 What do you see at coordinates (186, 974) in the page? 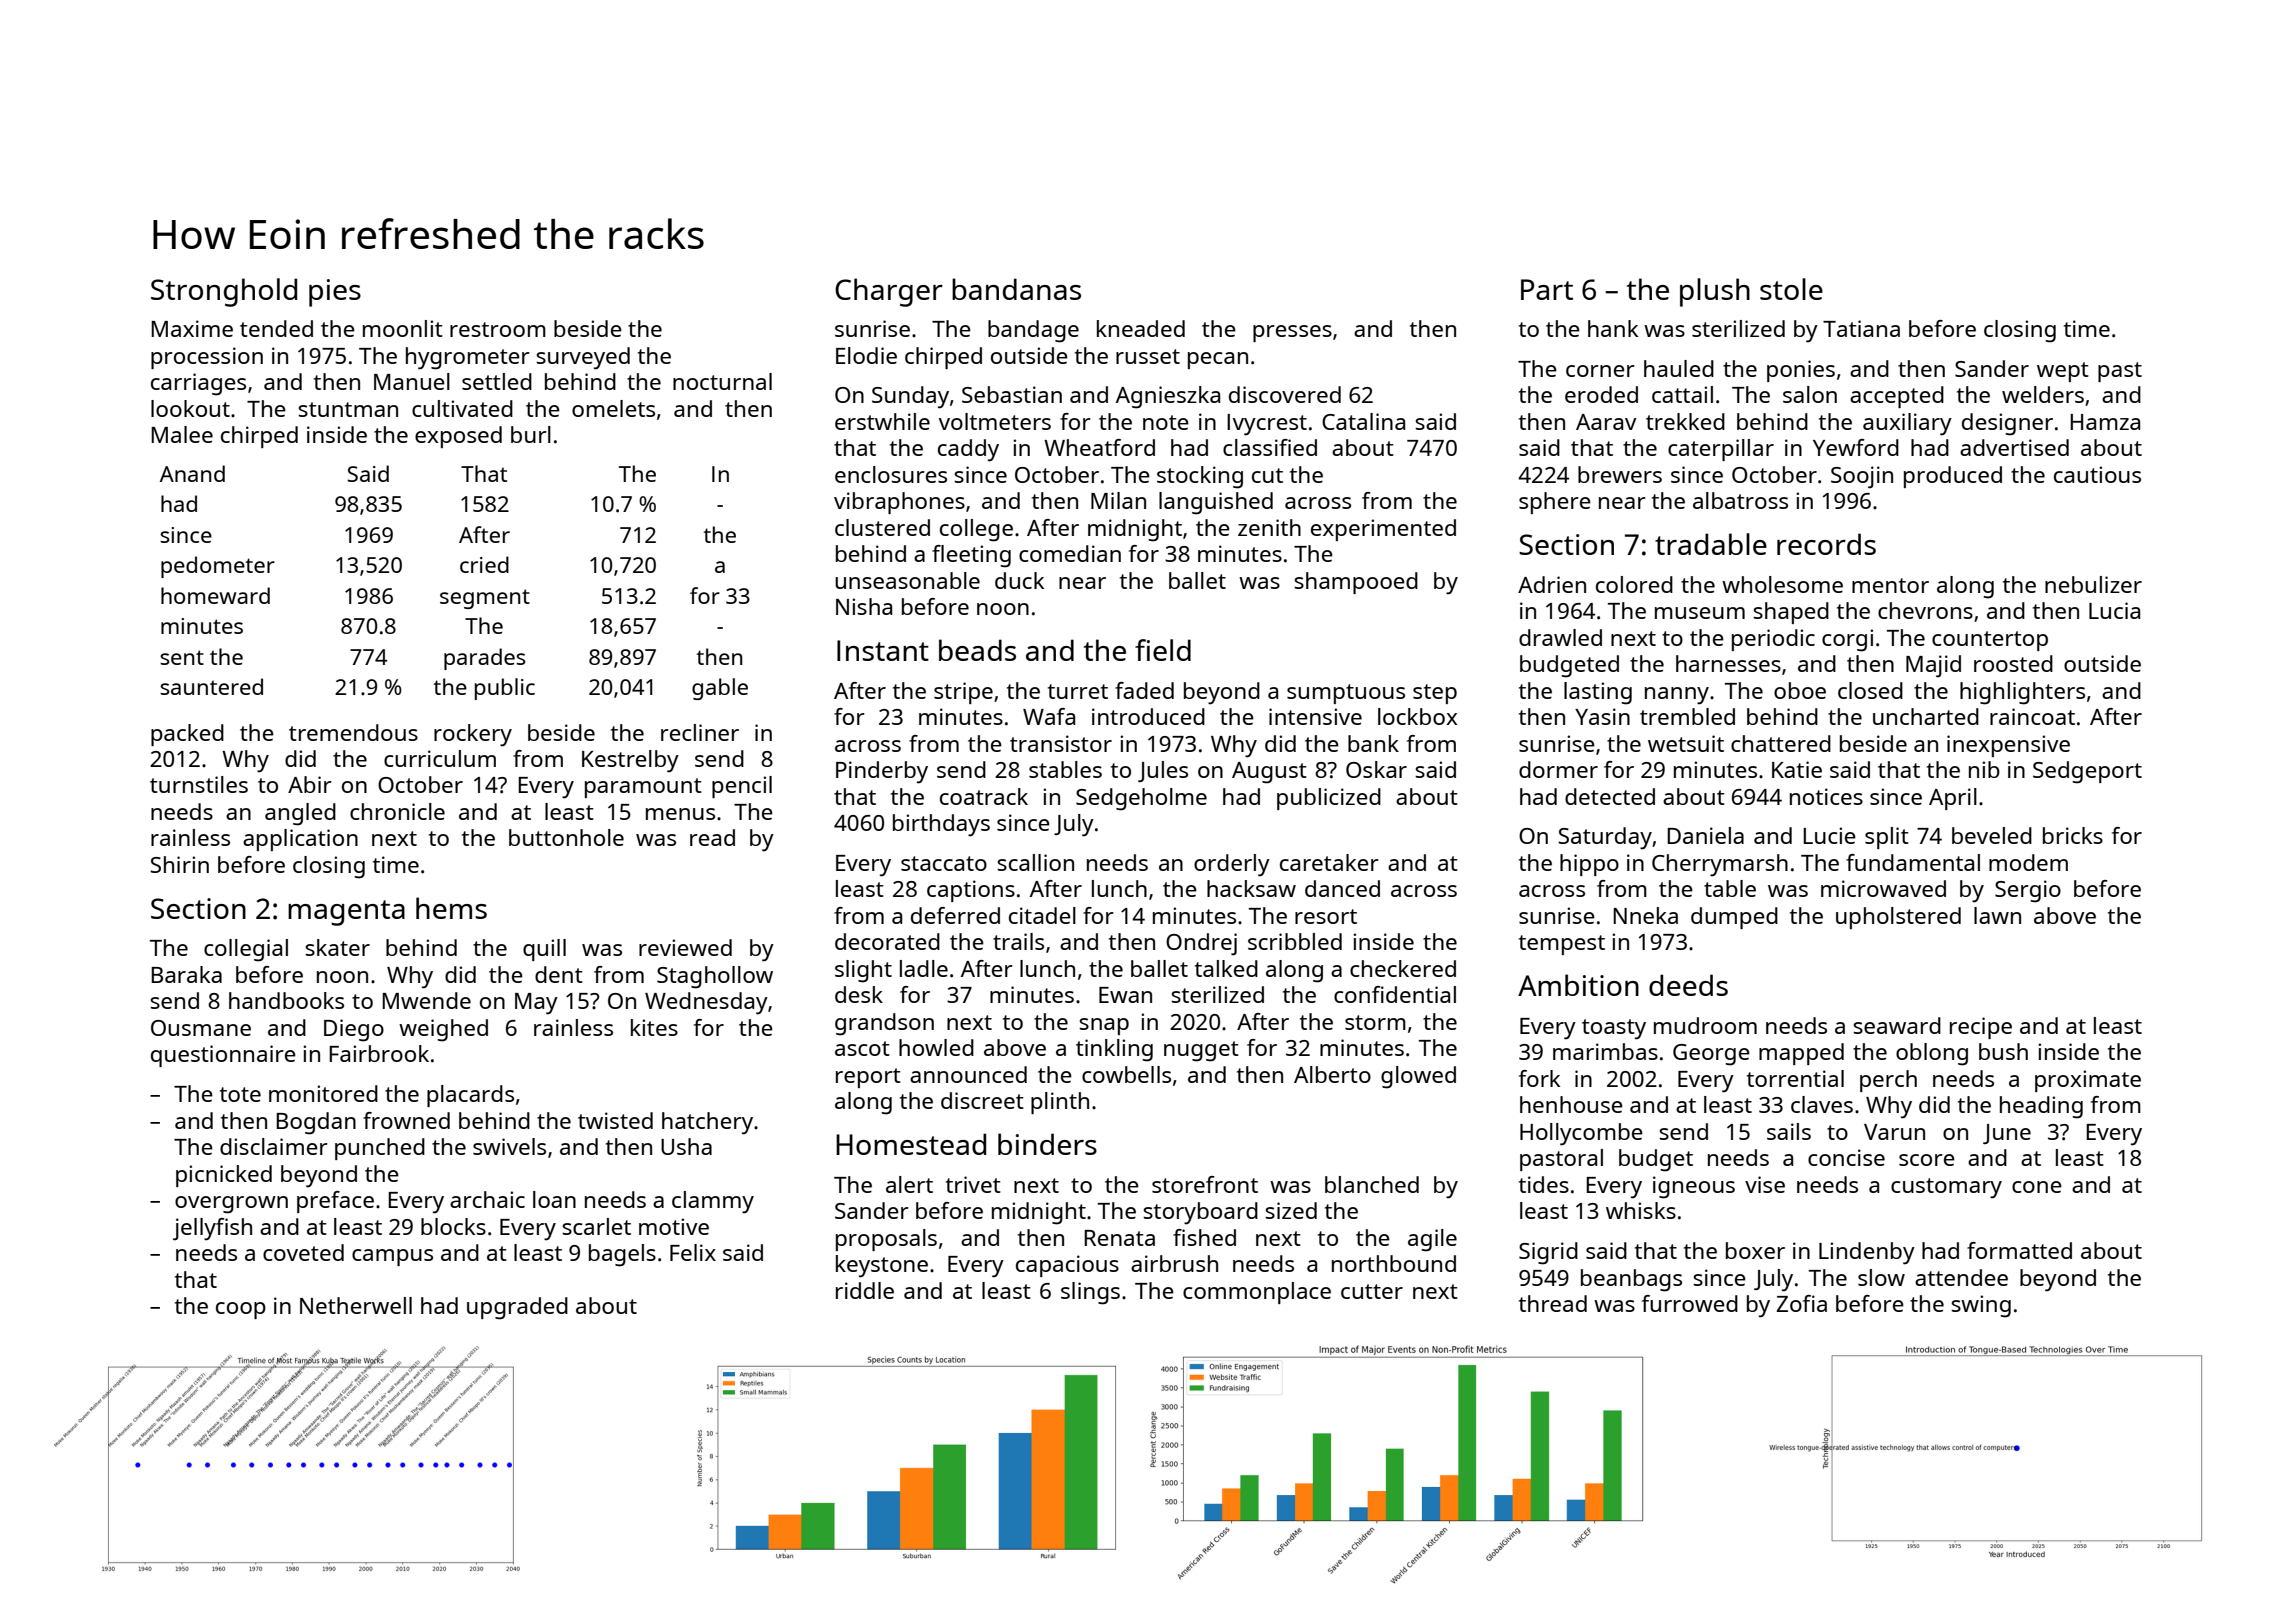
I see `Baraka` at bounding box center [186, 974].
